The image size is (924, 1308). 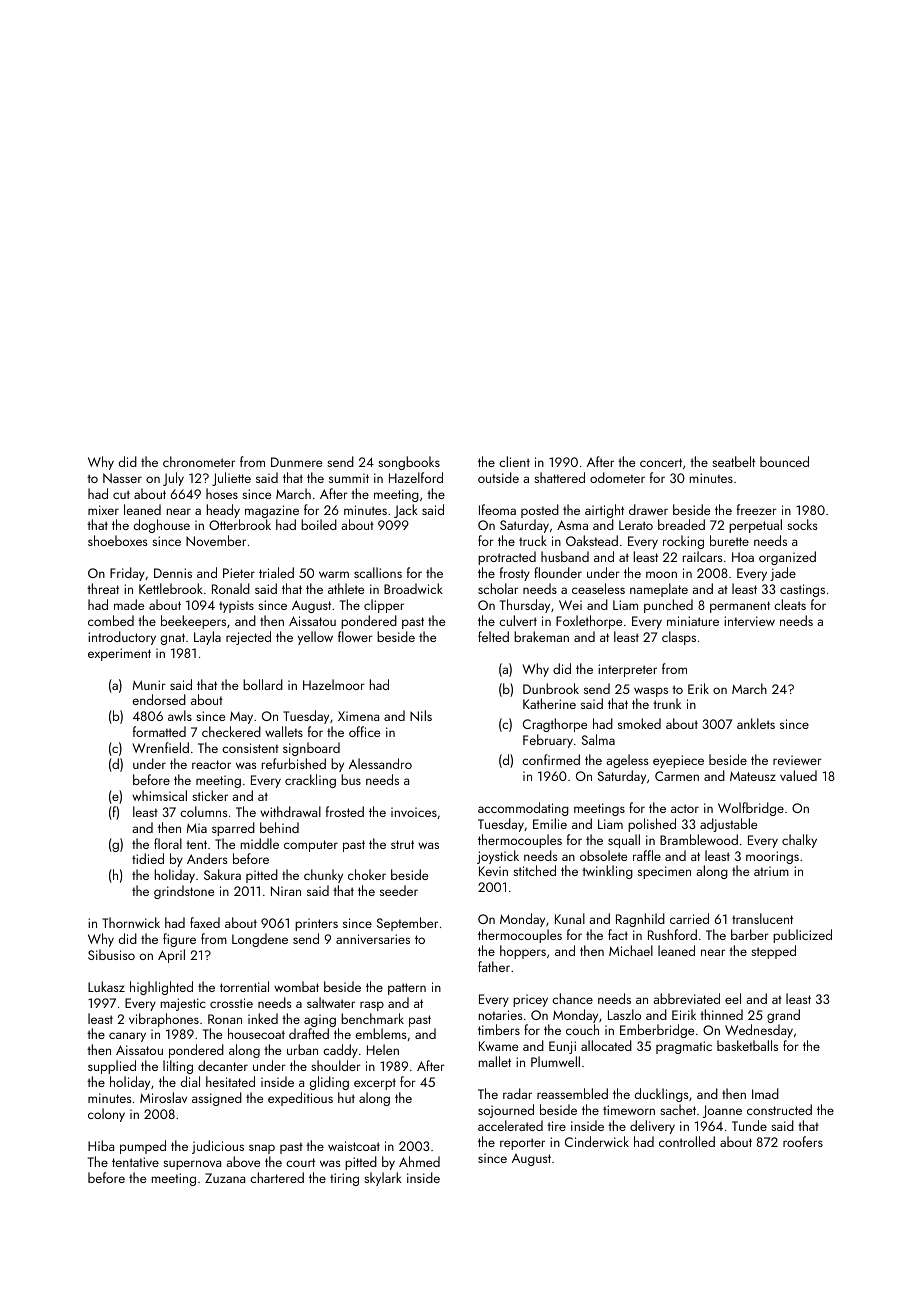 I want to click on Zuzana, so click(x=225, y=1178).
